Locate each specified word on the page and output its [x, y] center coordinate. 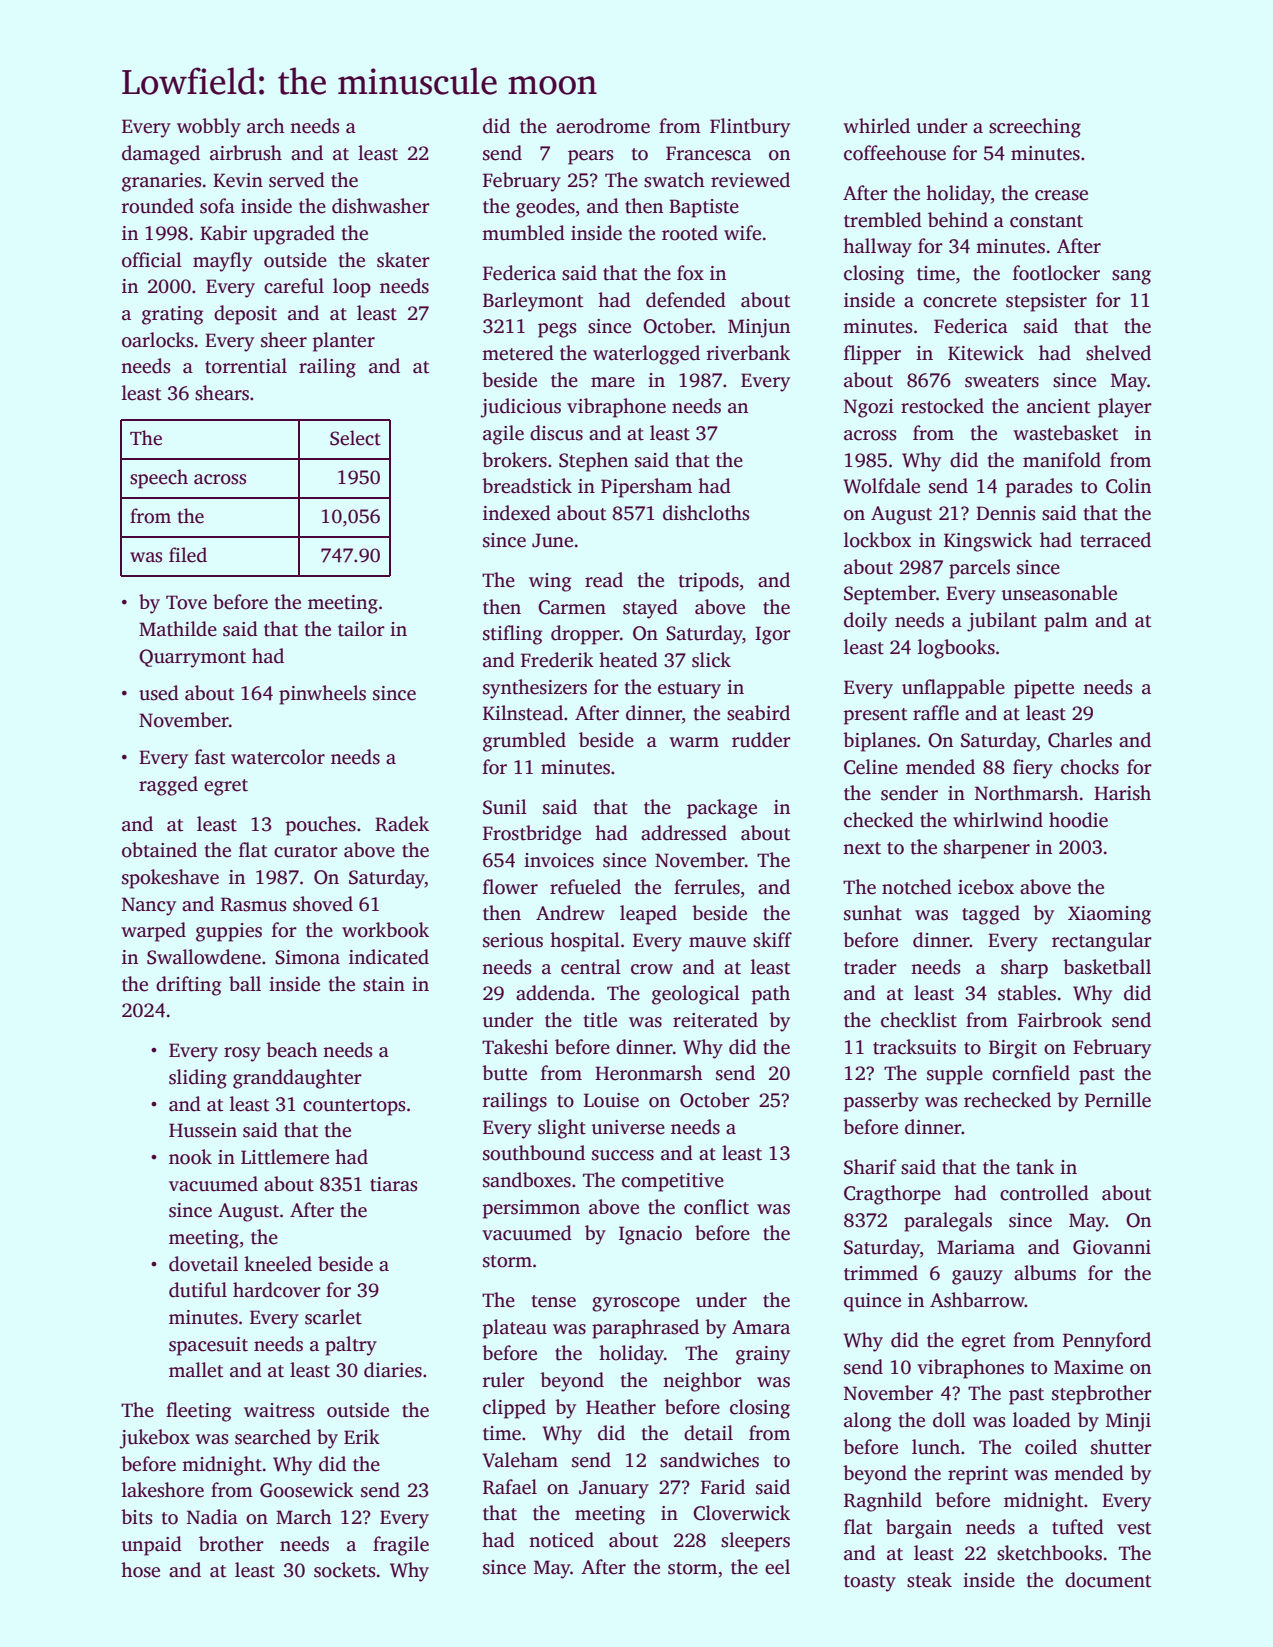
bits [136, 1517]
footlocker [1056, 273]
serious [513, 940]
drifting [189, 986]
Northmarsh [1027, 793]
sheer [284, 340]
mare [613, 382]
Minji [1128, 1422]
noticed [561, 1540]
